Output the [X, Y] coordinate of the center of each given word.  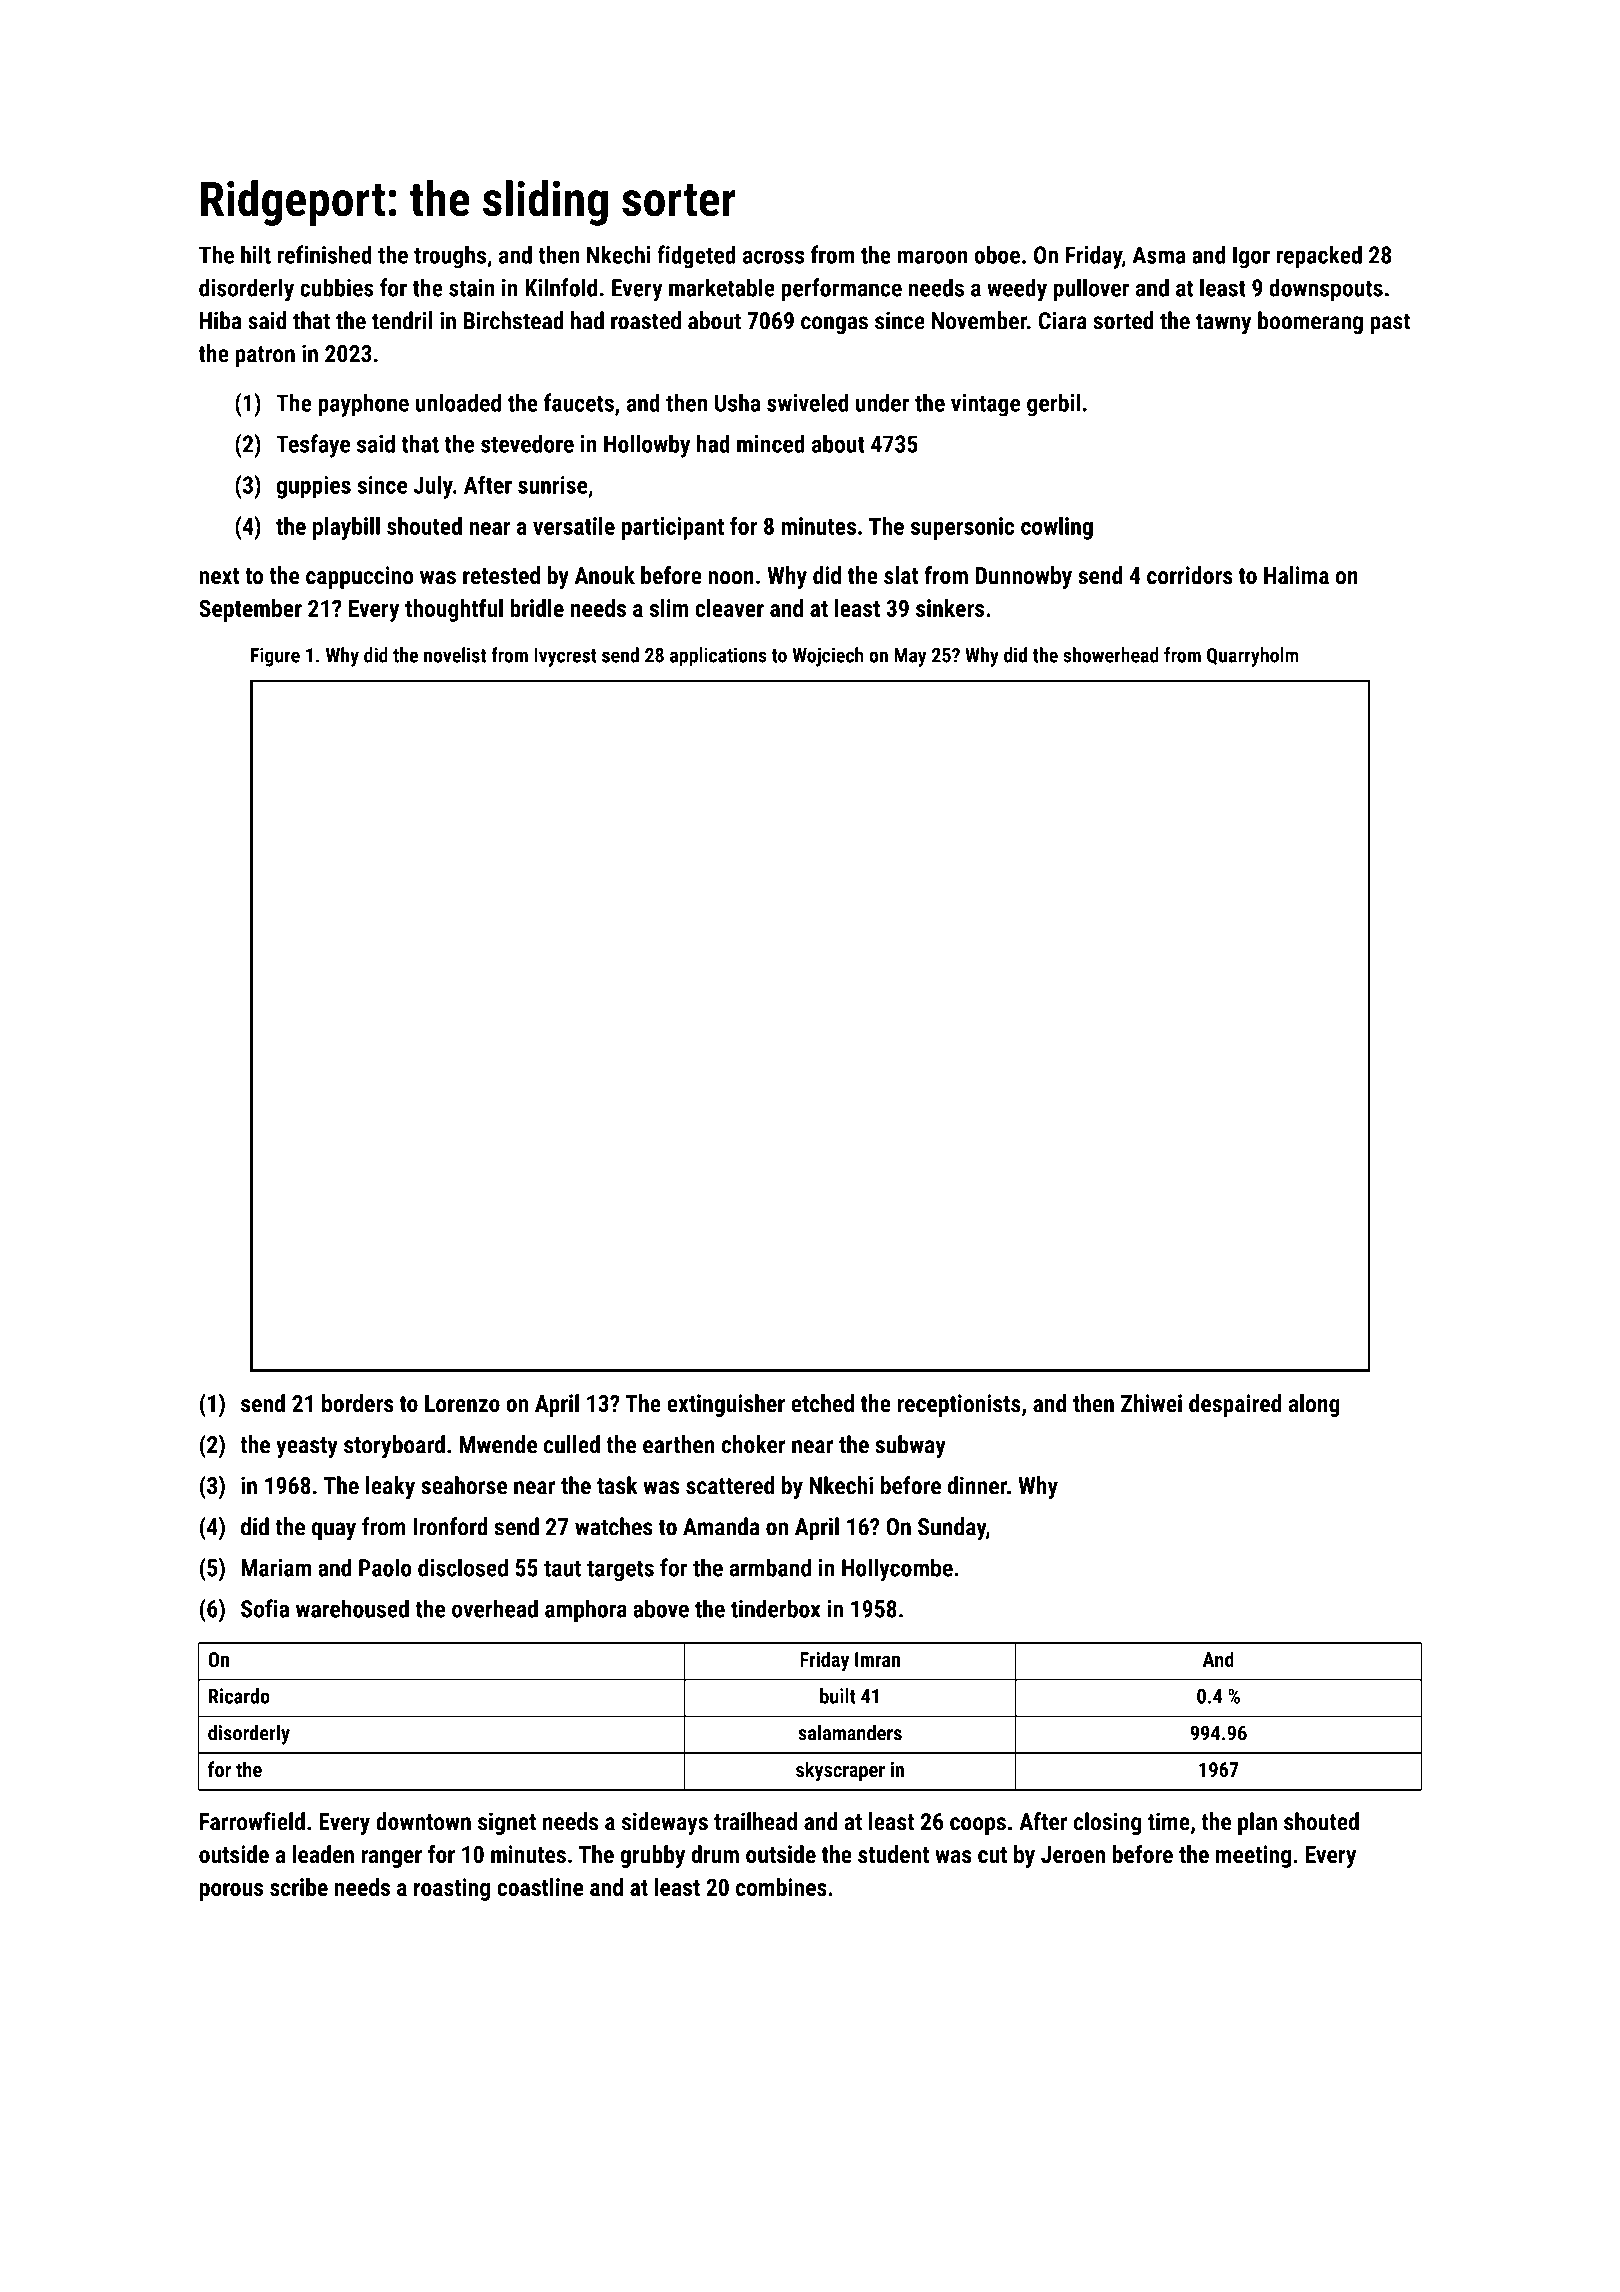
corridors [1190, 575]
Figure [275, 657]
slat [901, 575]
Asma [1159, 255]
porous [231, 1892]
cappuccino [360, 577]
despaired [1235, 1405]
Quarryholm [1253, 657]
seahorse [464, 1485]
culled [572, 1444]
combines [781, 1887]
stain [472, 288]
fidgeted [696, 257]
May [910, 657]
